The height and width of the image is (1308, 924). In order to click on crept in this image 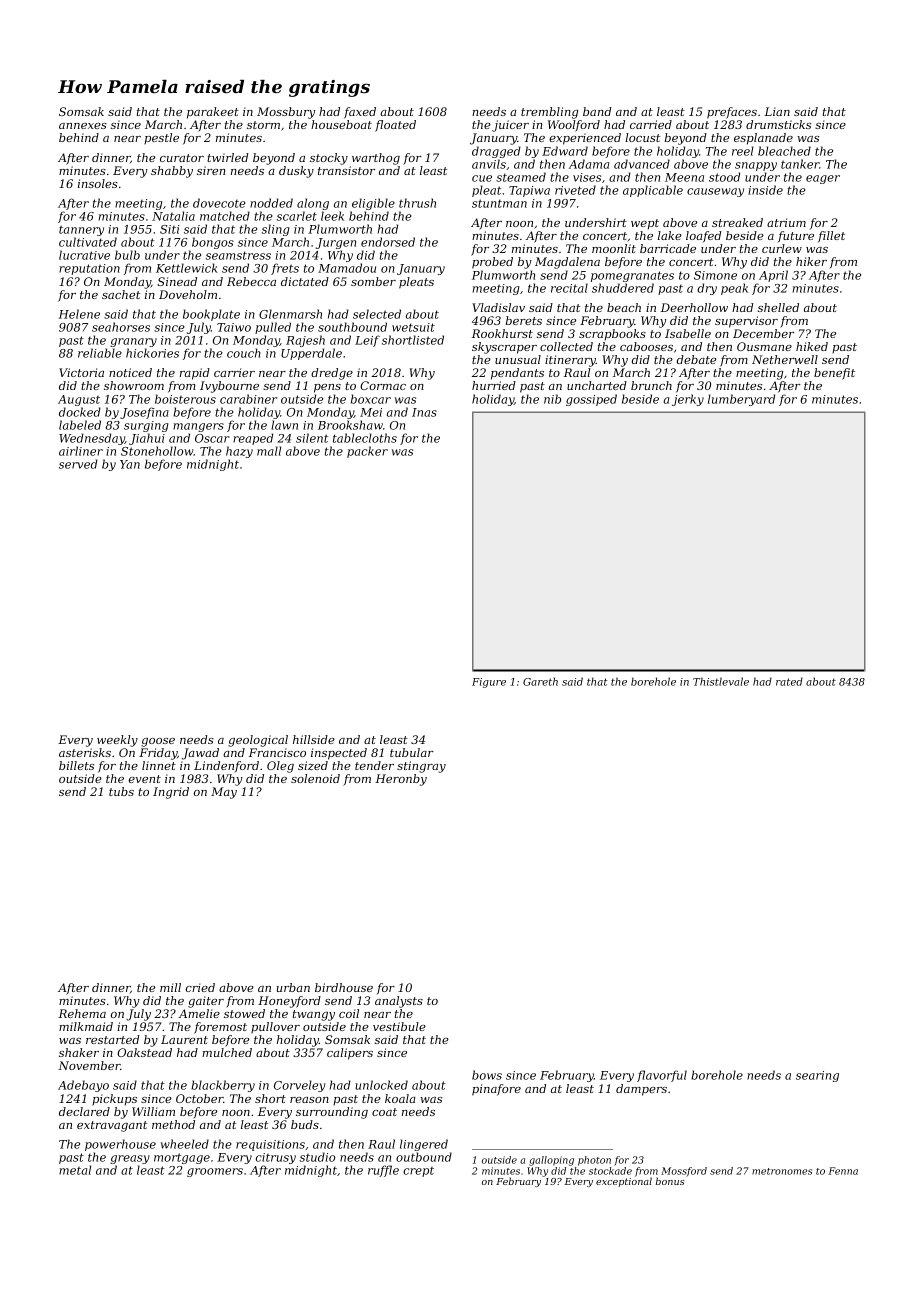, I will do `click(418, 1172)`.
